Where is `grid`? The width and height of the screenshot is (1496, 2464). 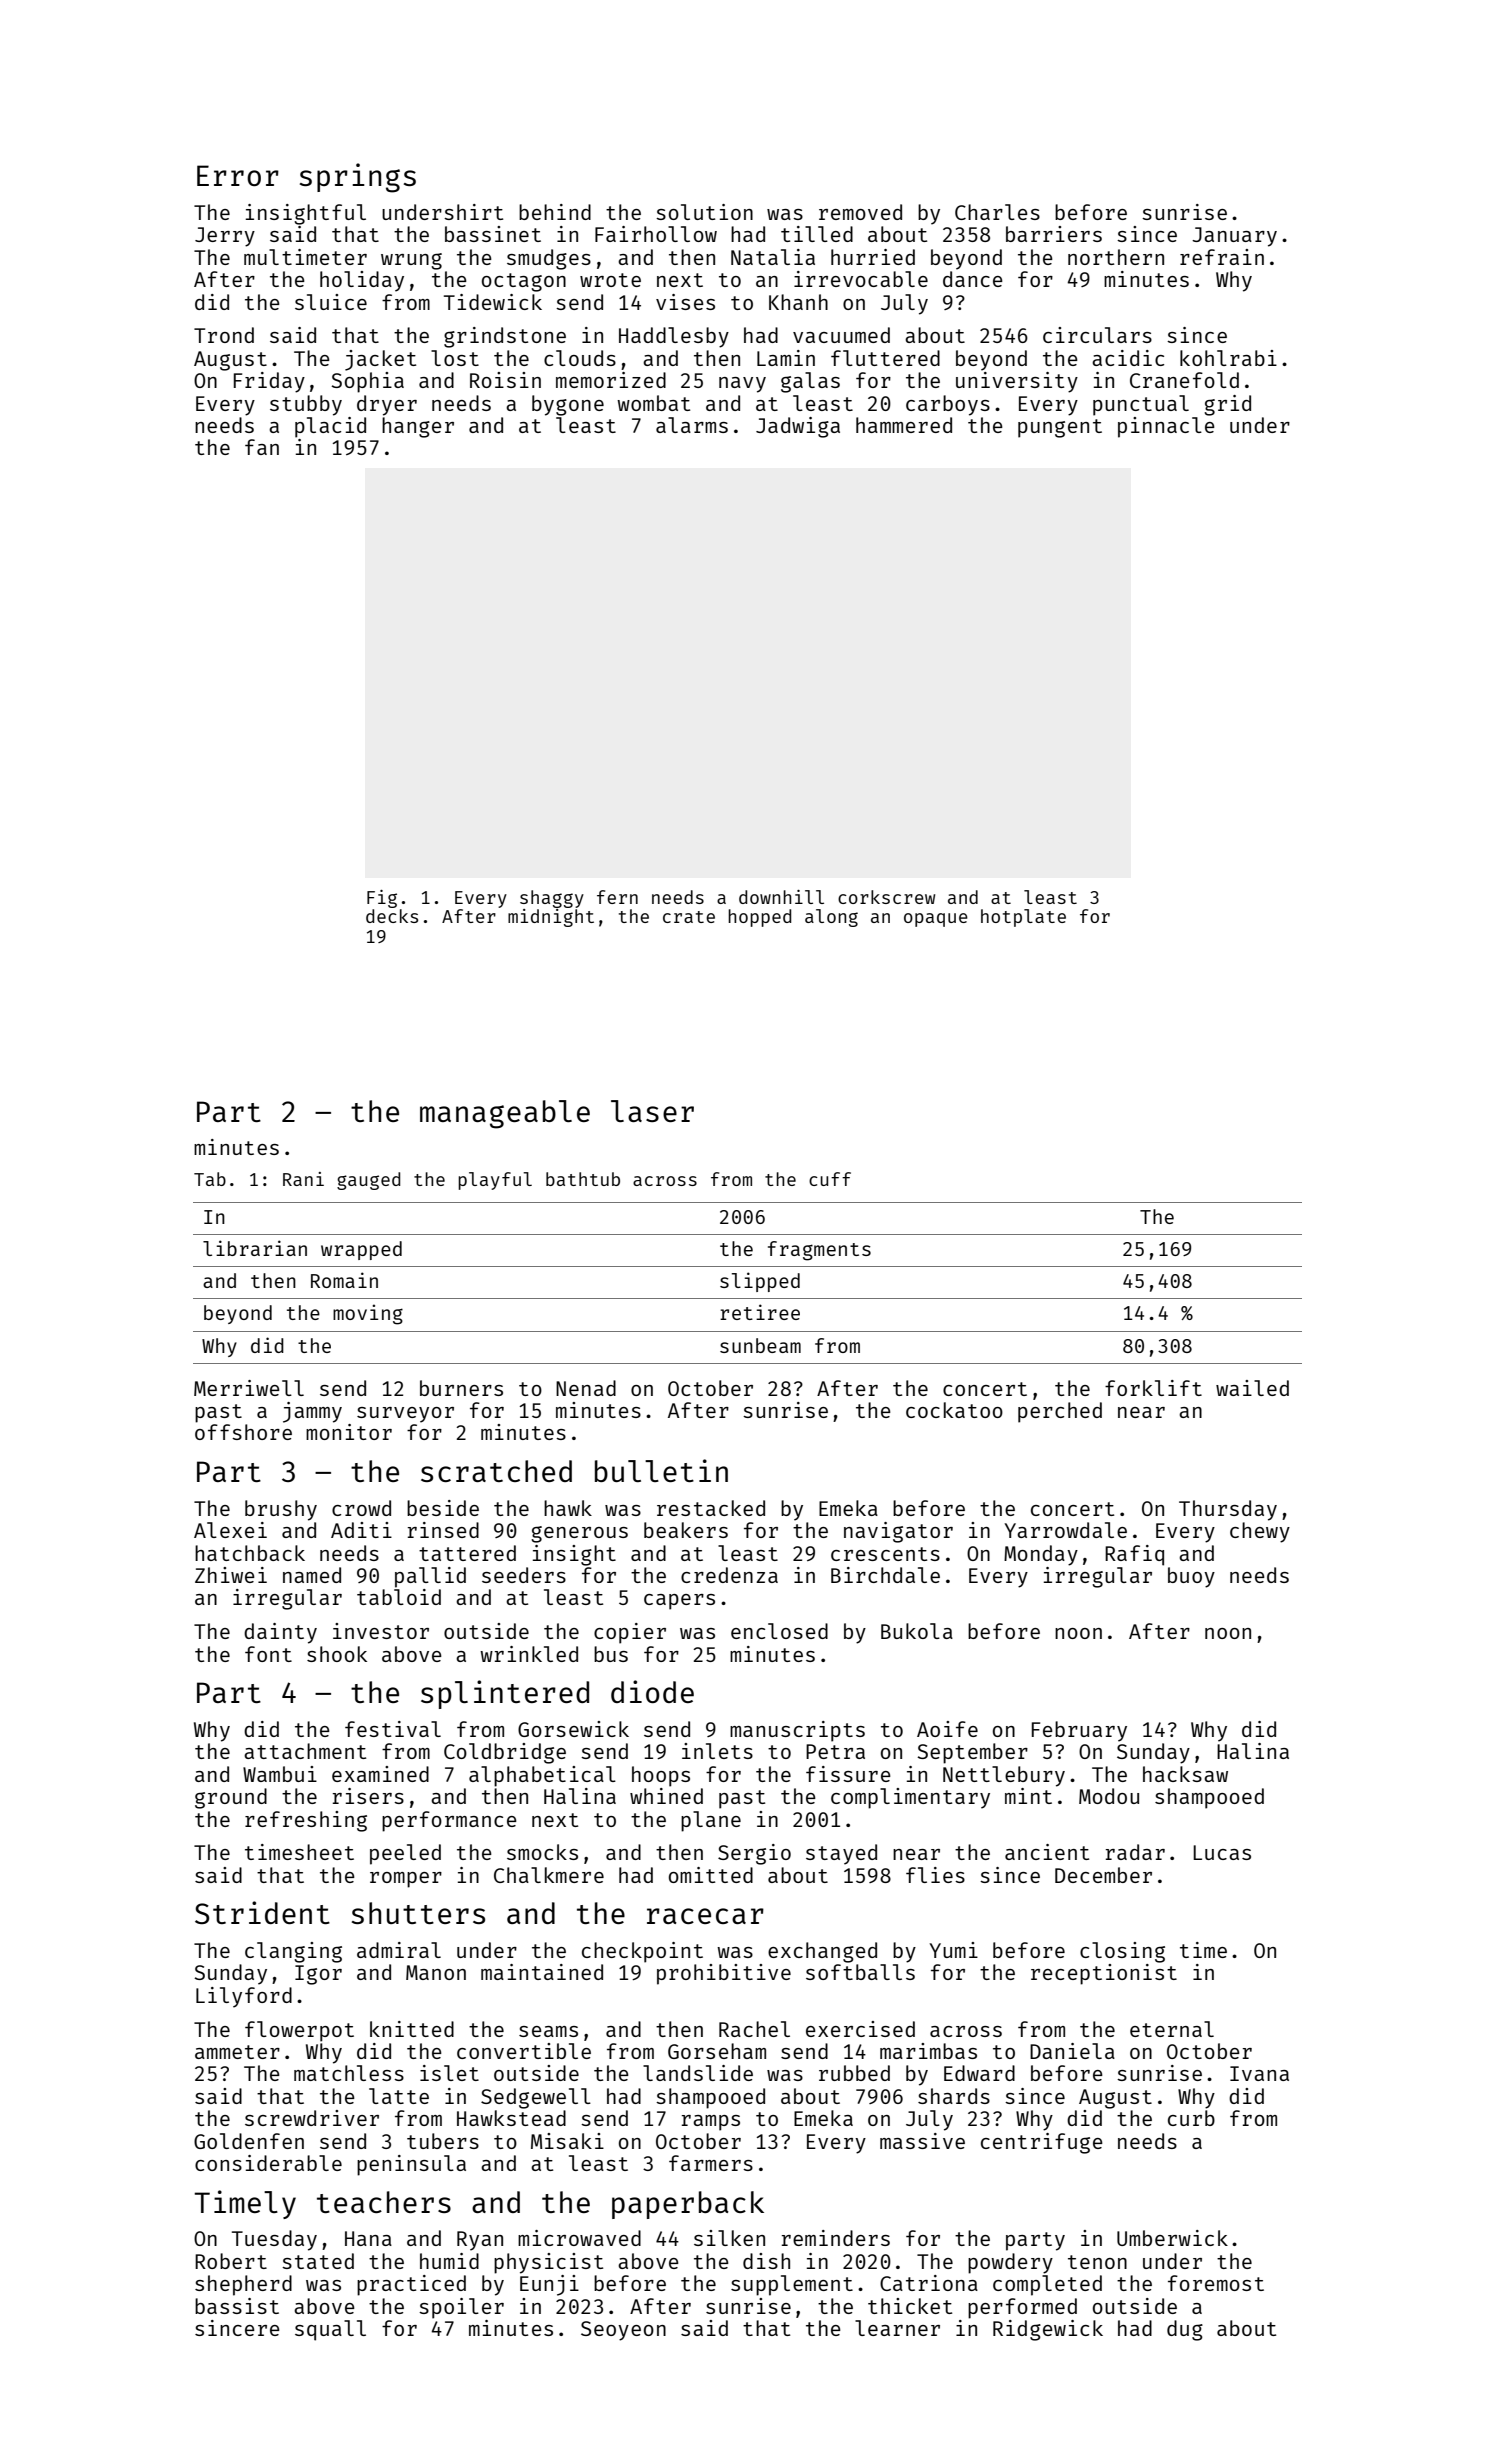
grid is located at coordinates (1227, 405).
